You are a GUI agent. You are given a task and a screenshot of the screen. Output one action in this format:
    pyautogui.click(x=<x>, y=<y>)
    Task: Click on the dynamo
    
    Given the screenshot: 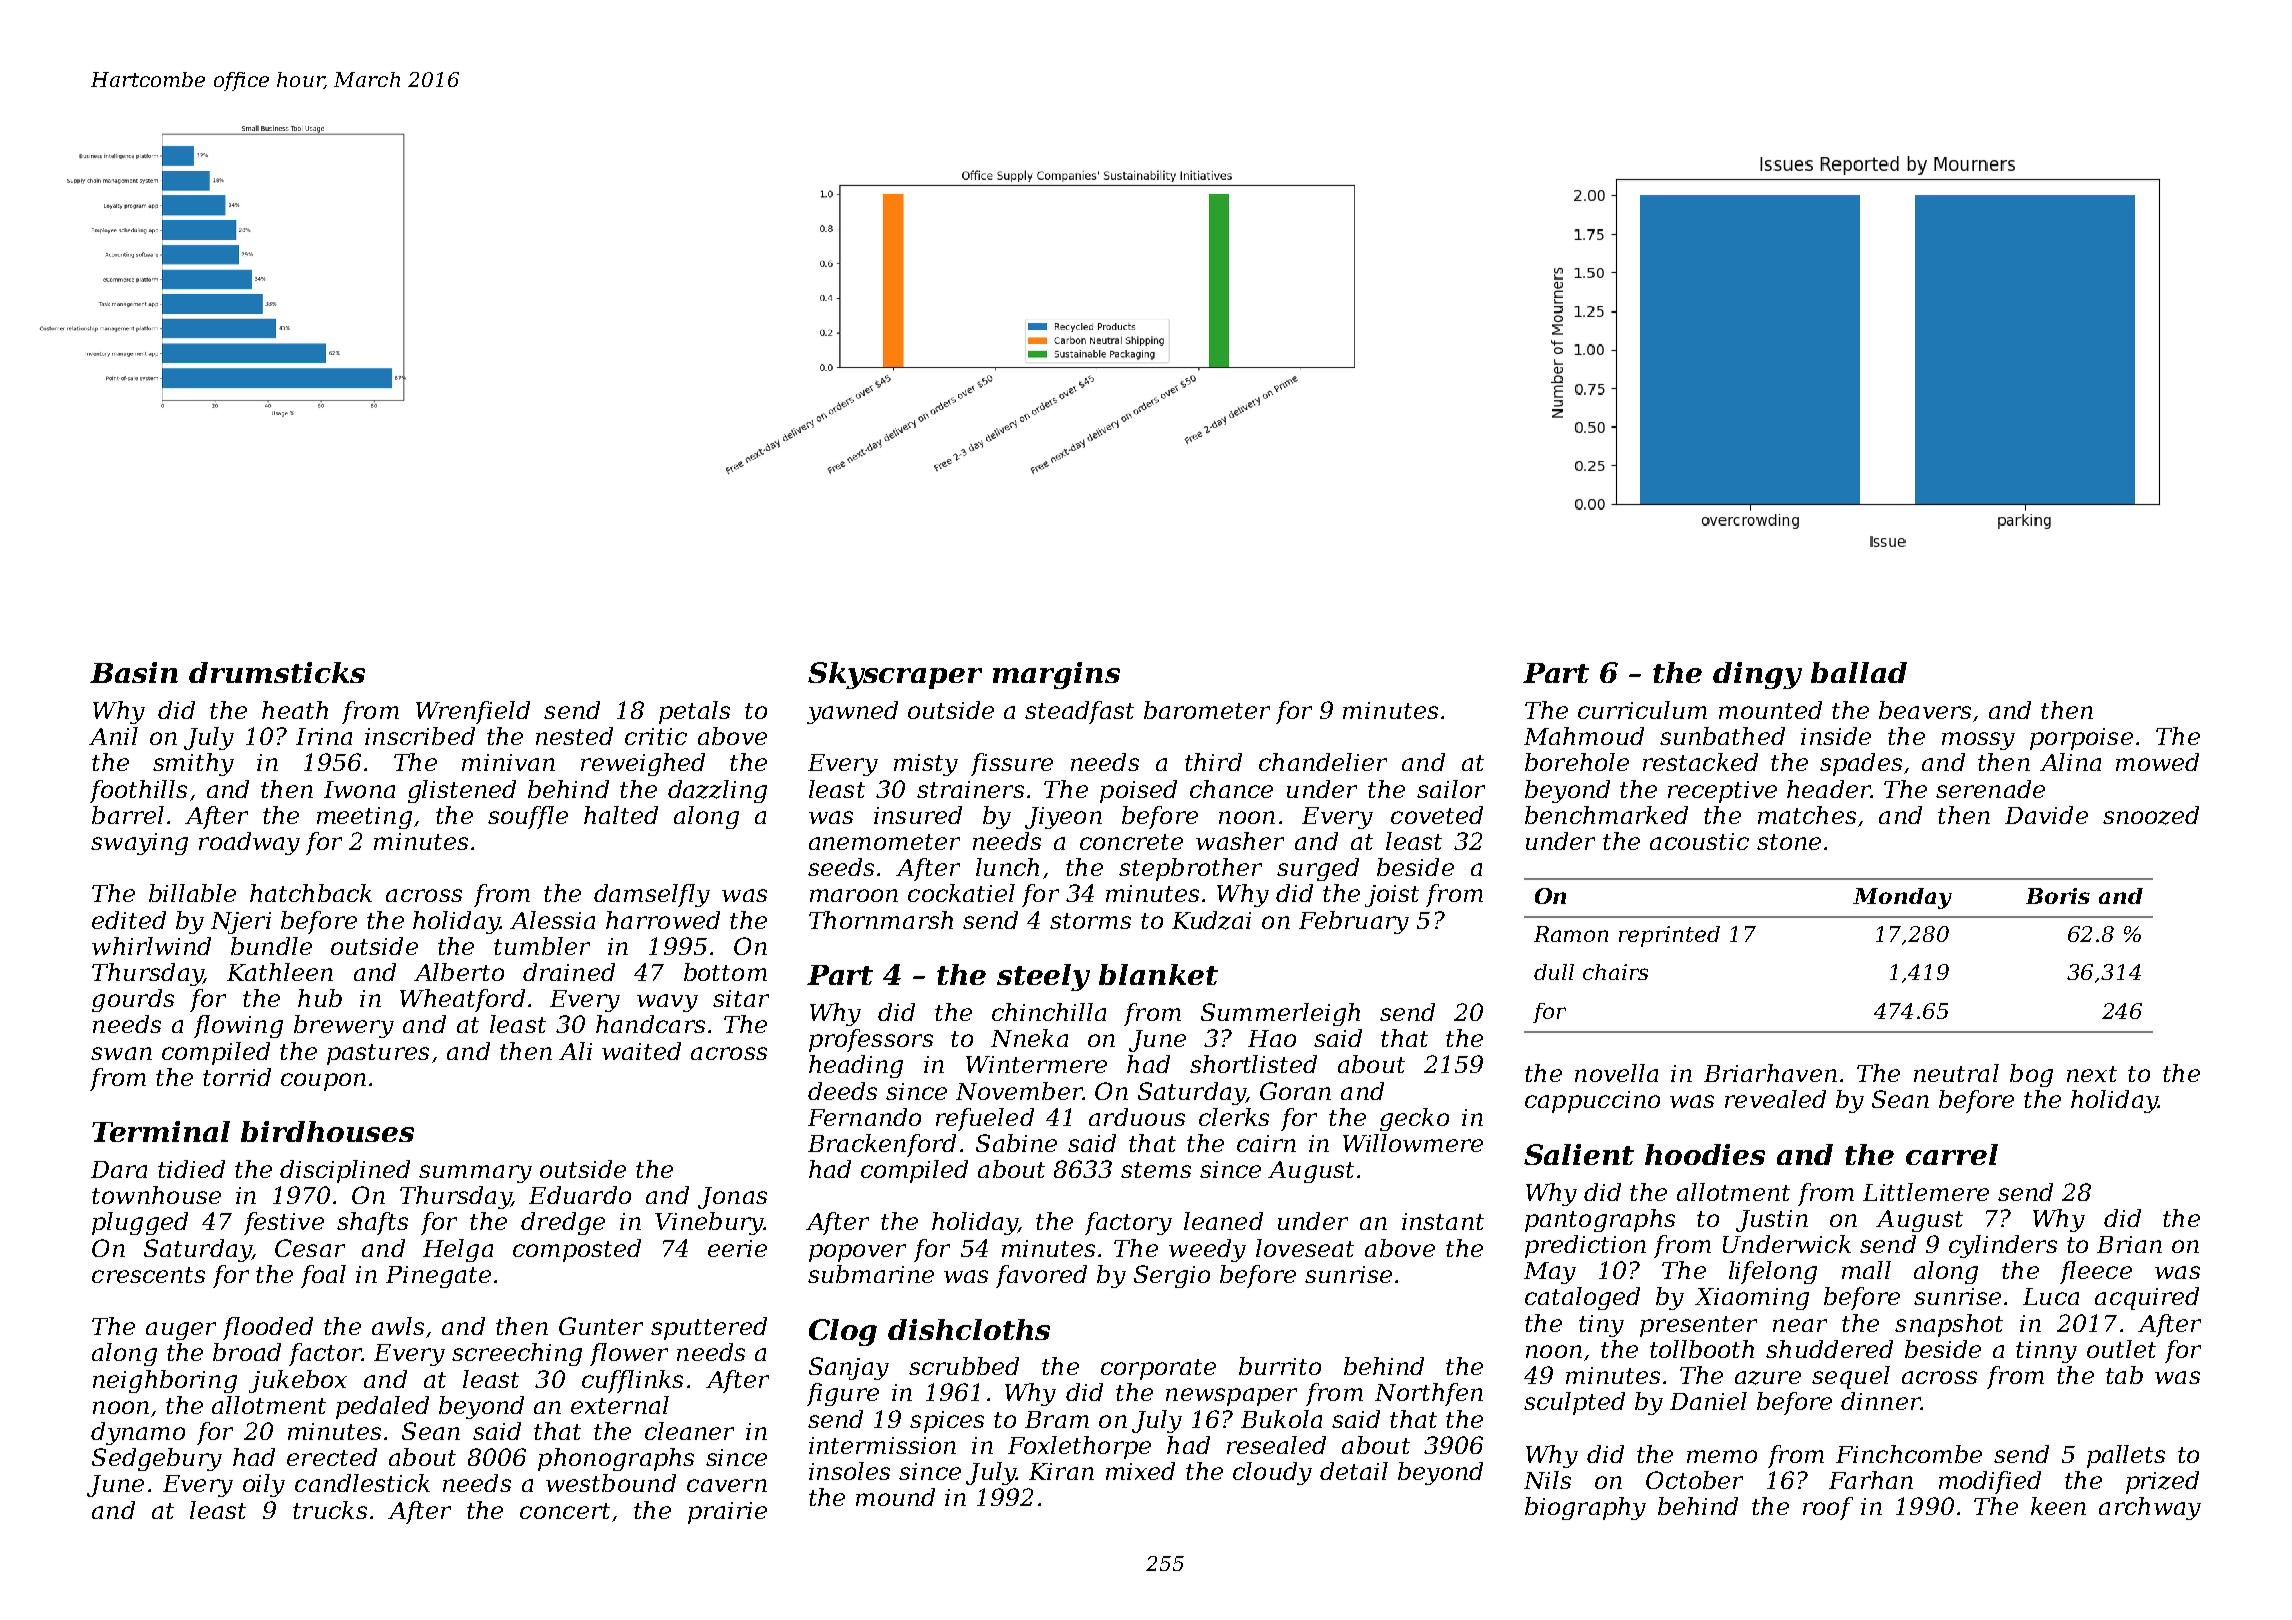 What is the action you would take?
    pyautogui.click(x=138, y=1433)
